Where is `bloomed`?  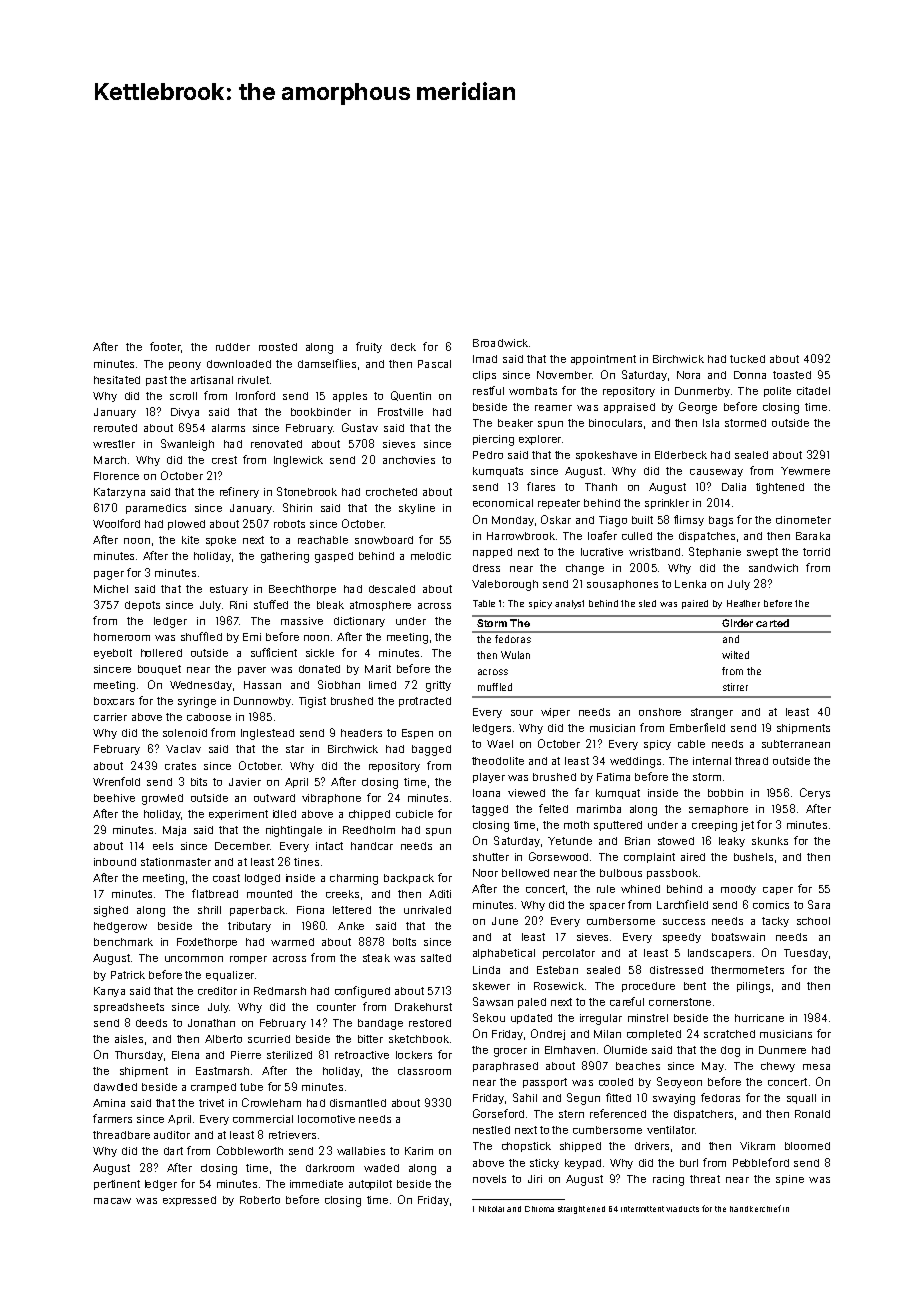
bloomed is located at coordinates (807, 1146).
